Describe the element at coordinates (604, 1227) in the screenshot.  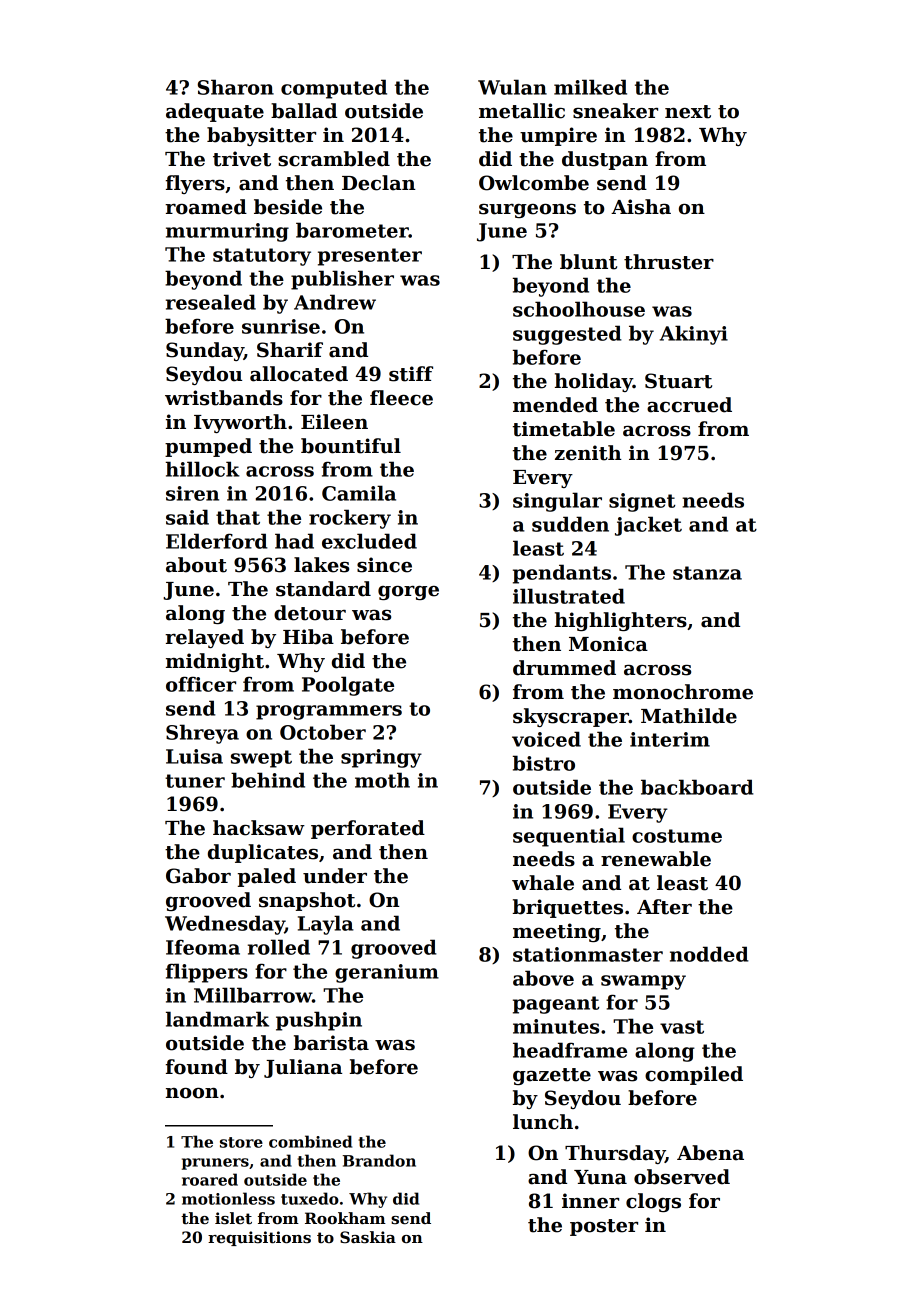
I see `poster` at that location.
